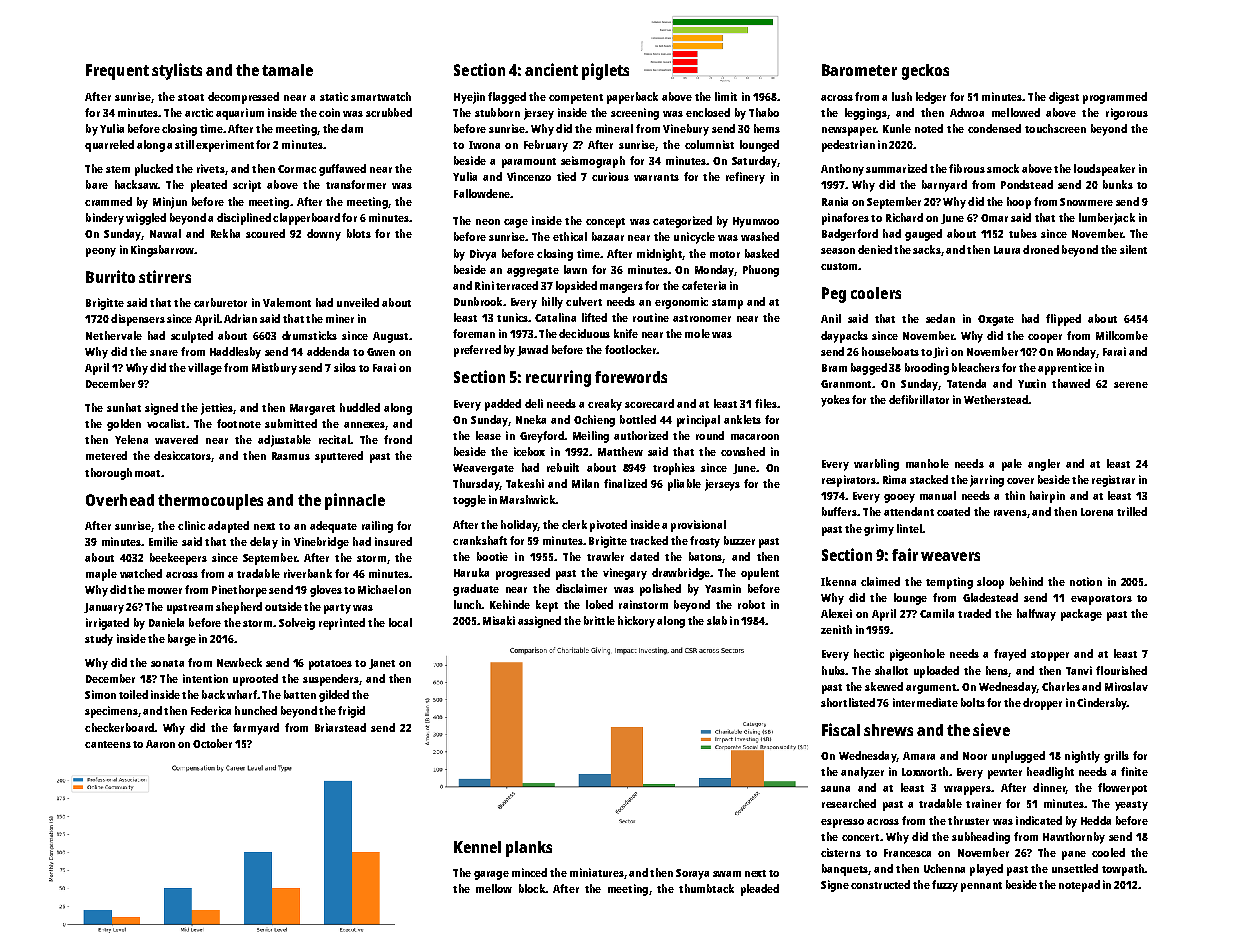  Describe the element at coordinates (99, 640) in the screenshot. I see `study` at that location.
